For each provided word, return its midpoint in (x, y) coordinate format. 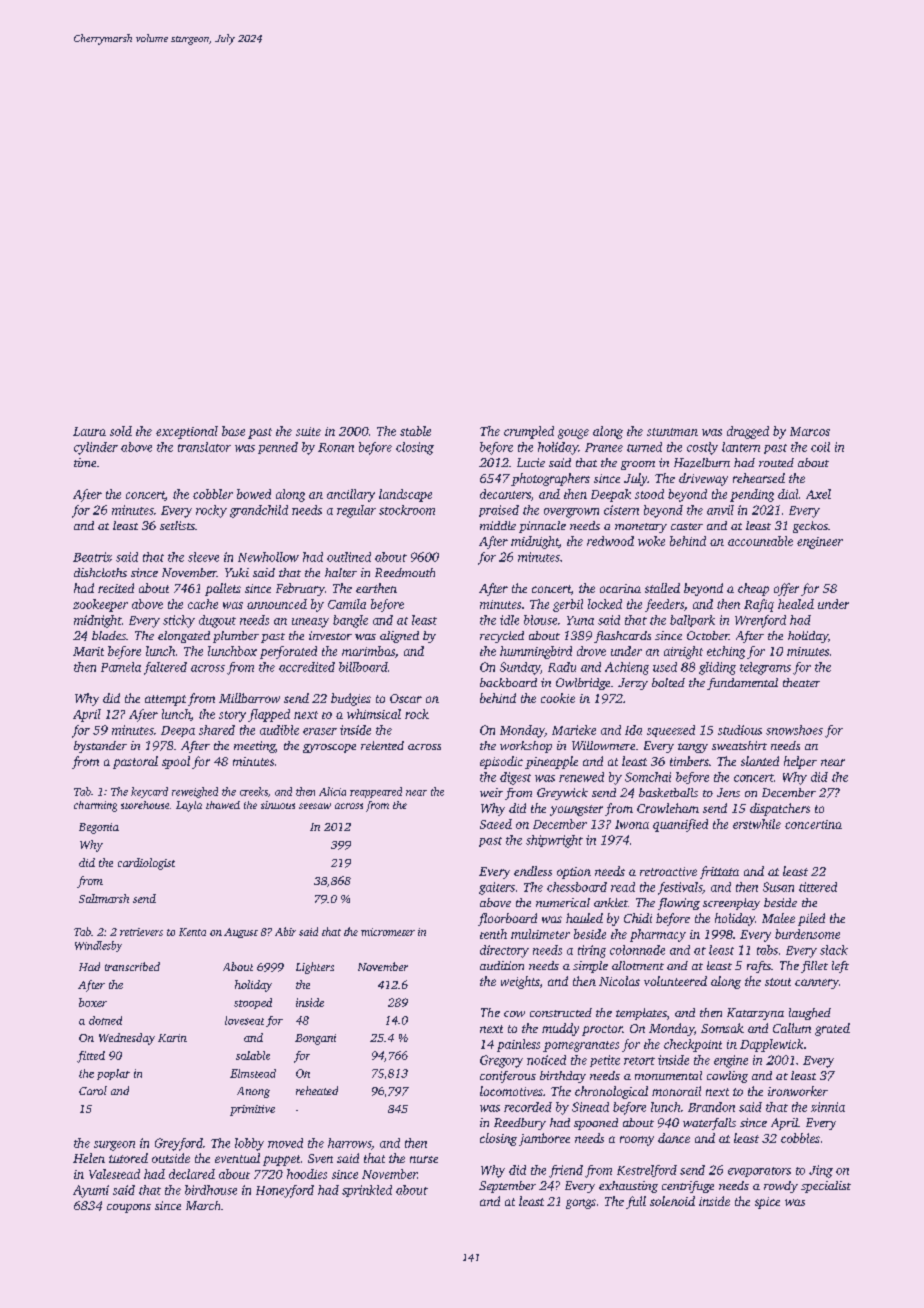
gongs (581, 1204)
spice (767, 1203)
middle (498, 525)
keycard (149, 792)
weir (491, 792)
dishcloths (100, 572)
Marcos (810, 431)
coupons (129, 1208)
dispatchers (780, 809)
